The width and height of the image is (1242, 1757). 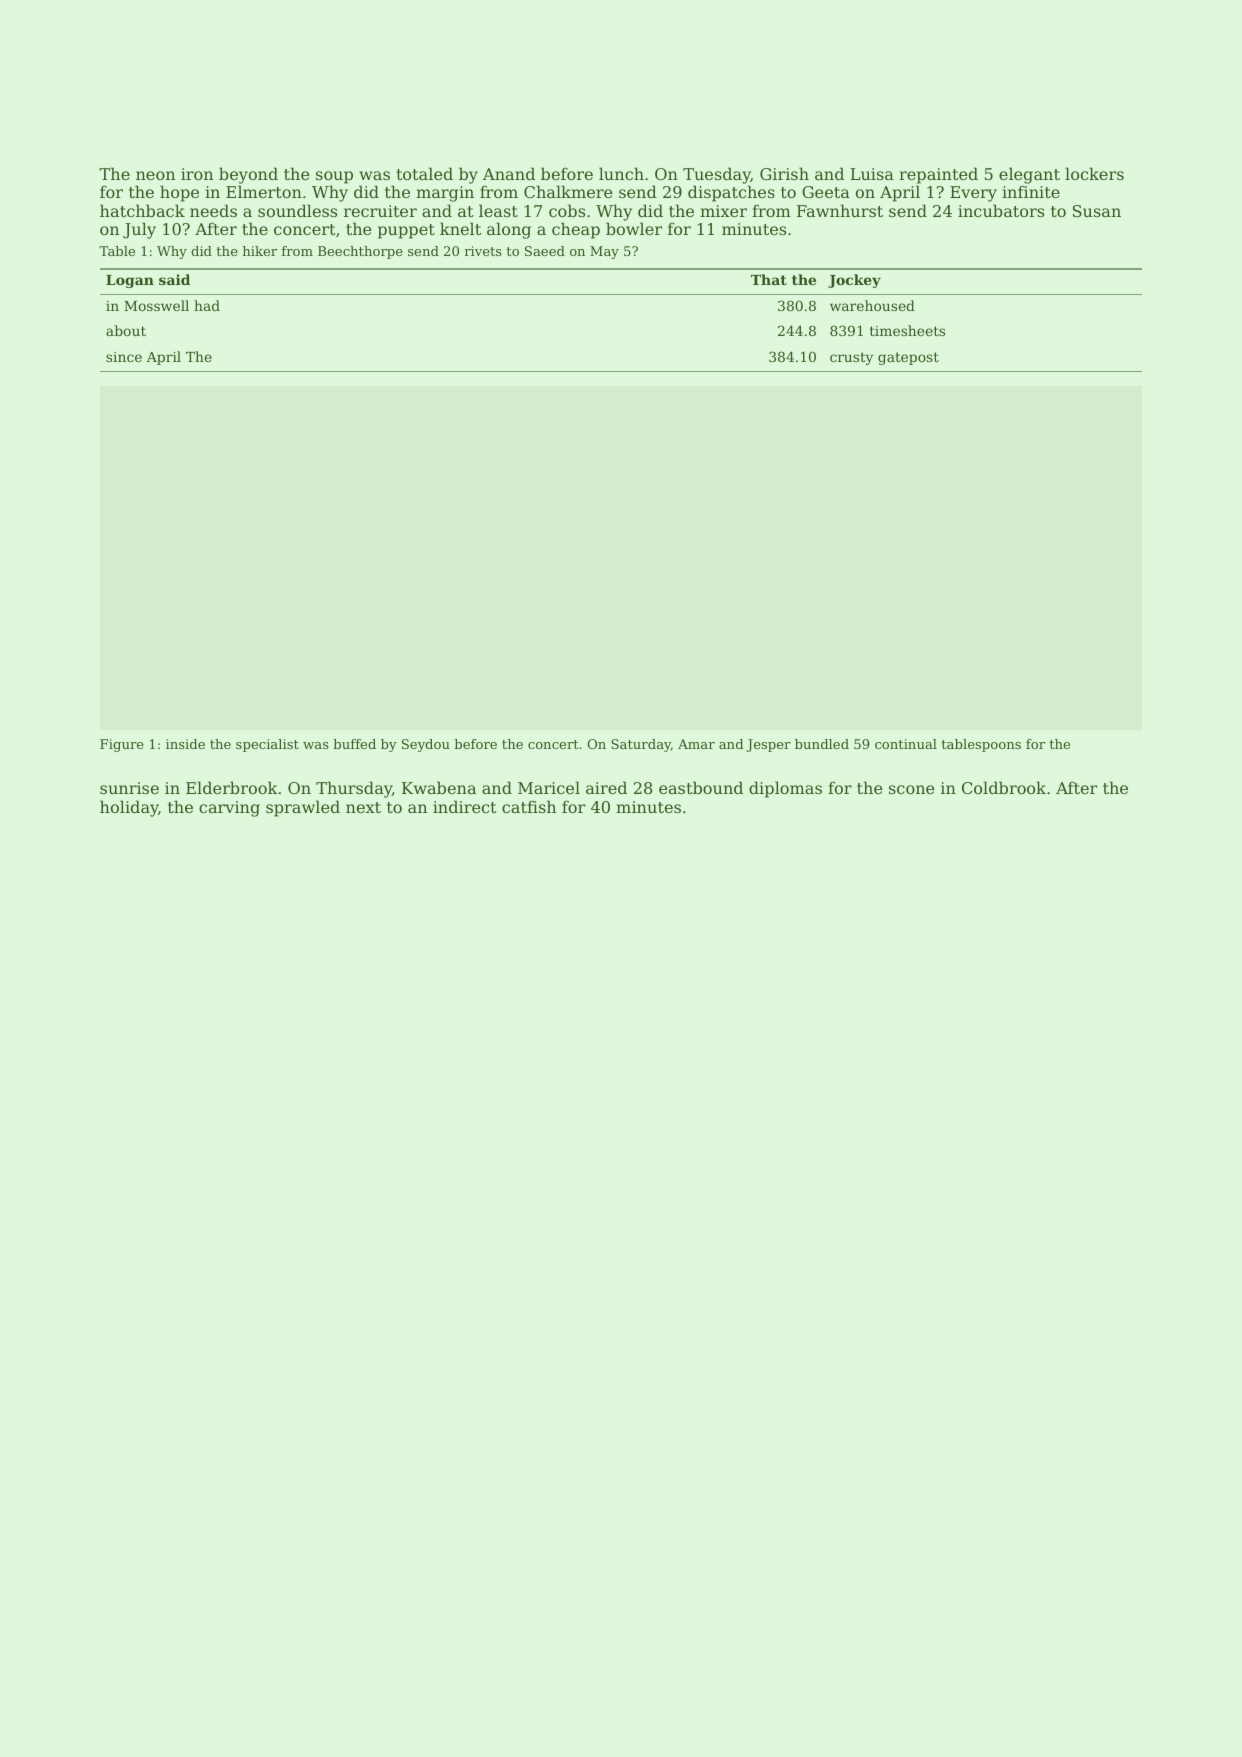 What do you see at coordinates (851, 358) in the image?
I see `crusty` at bounding box center [851, 358].
